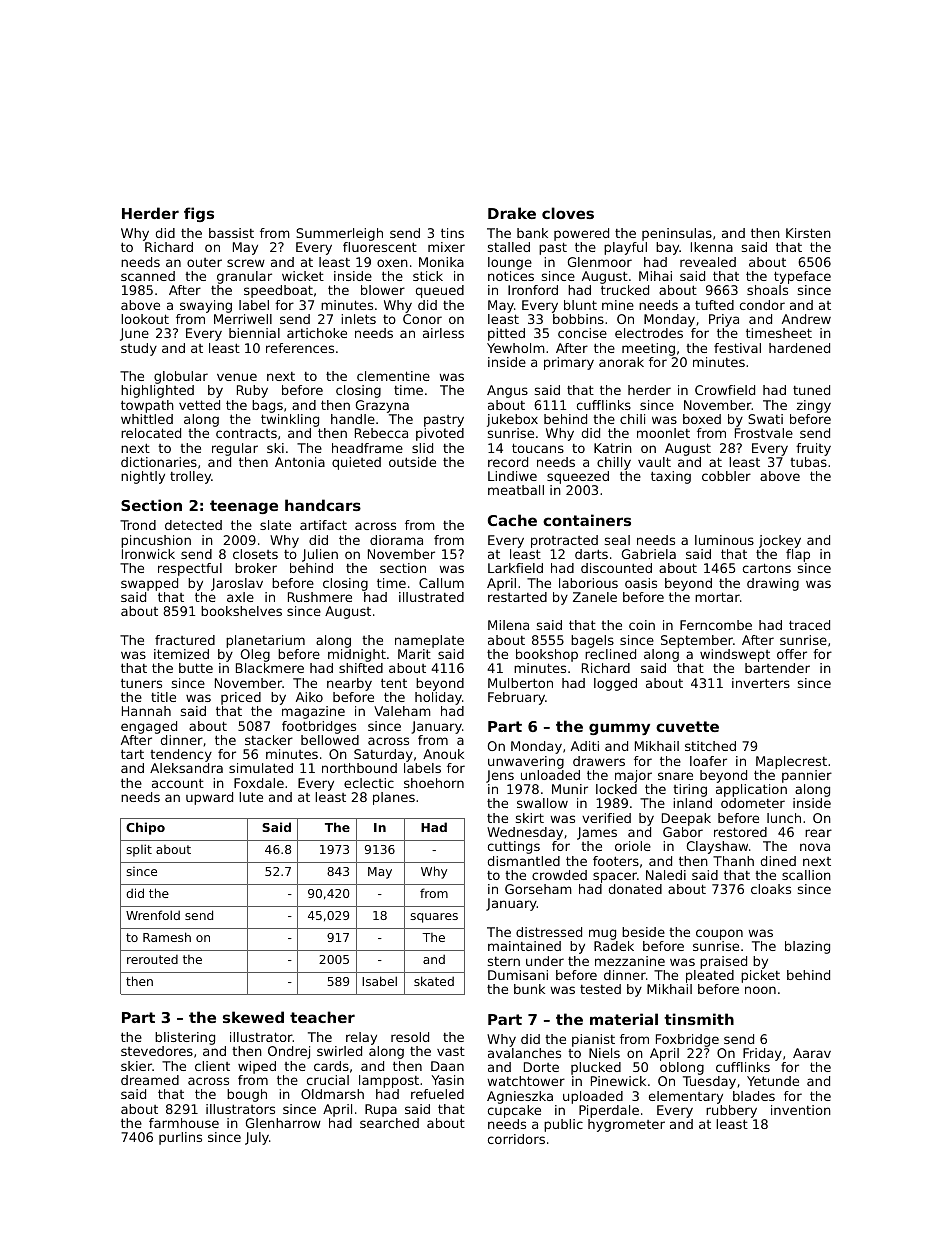 The image size is (952, 1233). I want to click on jockey, so click(780, 541).
